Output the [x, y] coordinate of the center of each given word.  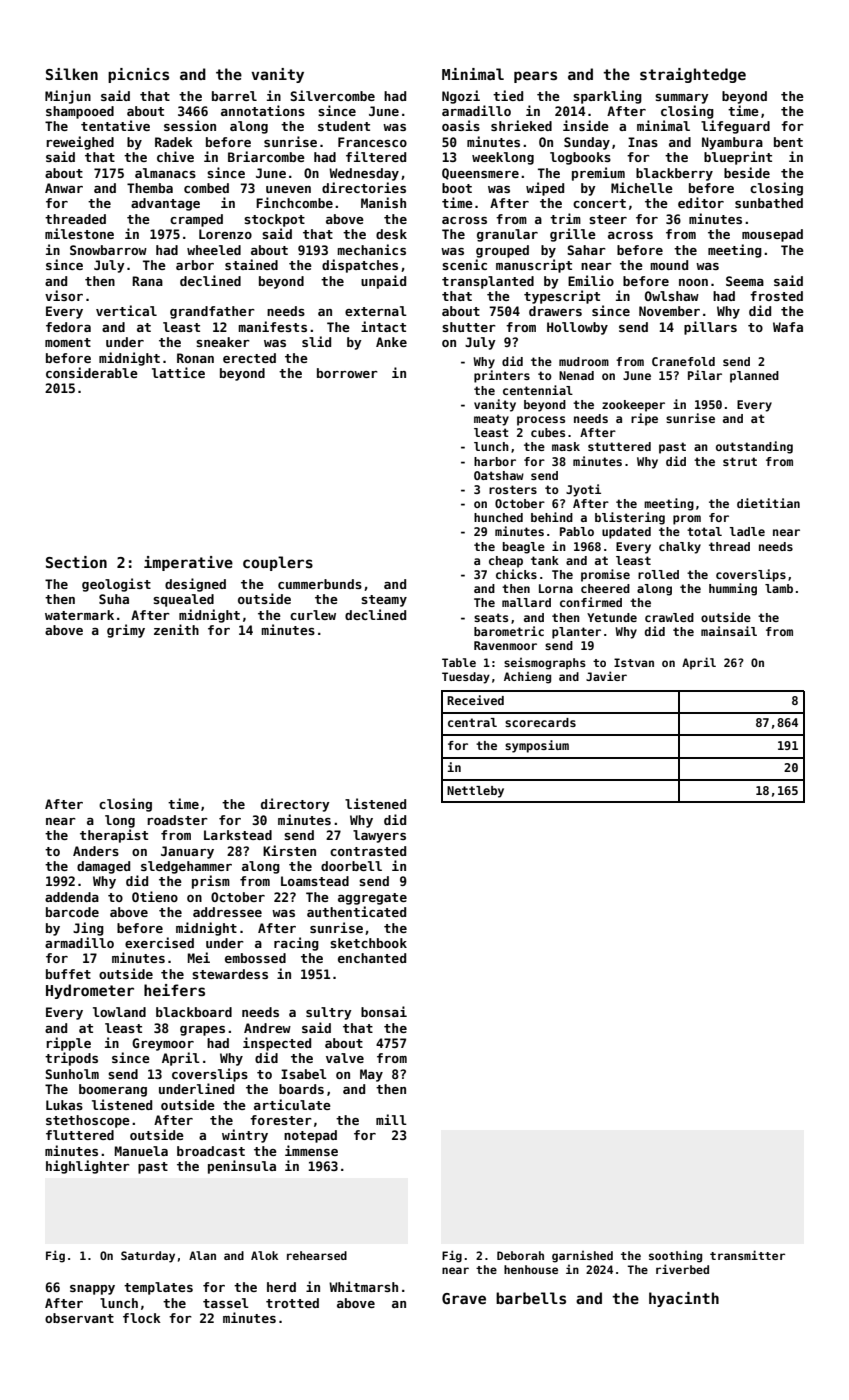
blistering [630, 518]
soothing [675, 1257]
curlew [313, 615]
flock [142, 1318]
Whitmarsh [363, 1286]
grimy [126, 631]
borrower [347, 373]
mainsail [729, 631]
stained [251, 264]
